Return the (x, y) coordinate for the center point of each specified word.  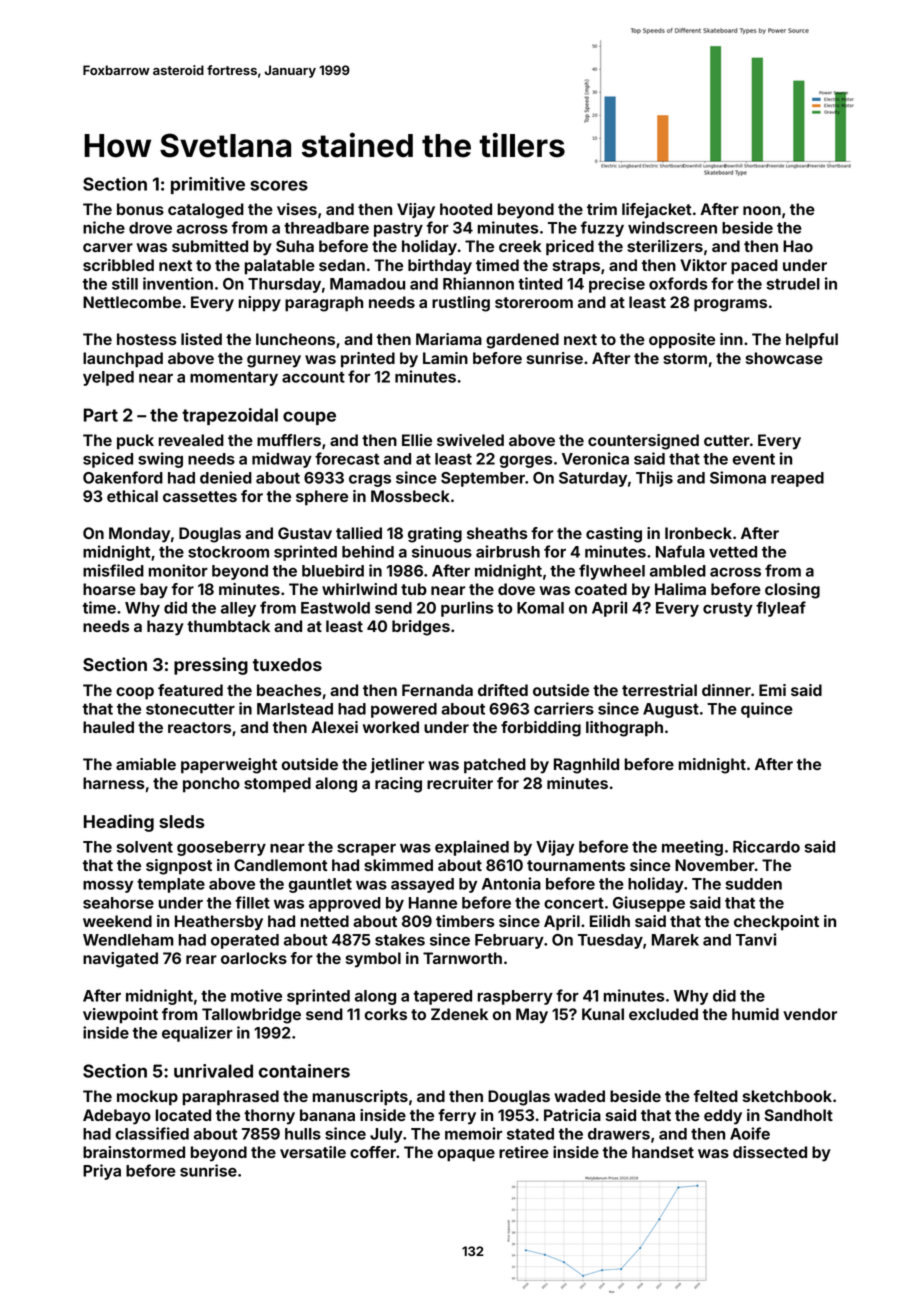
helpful (812, 341)
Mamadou (367, 284)
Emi (772, 690)
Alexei (334, 727)
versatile (313, 1152)
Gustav (305, 533)
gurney (274, 361)
